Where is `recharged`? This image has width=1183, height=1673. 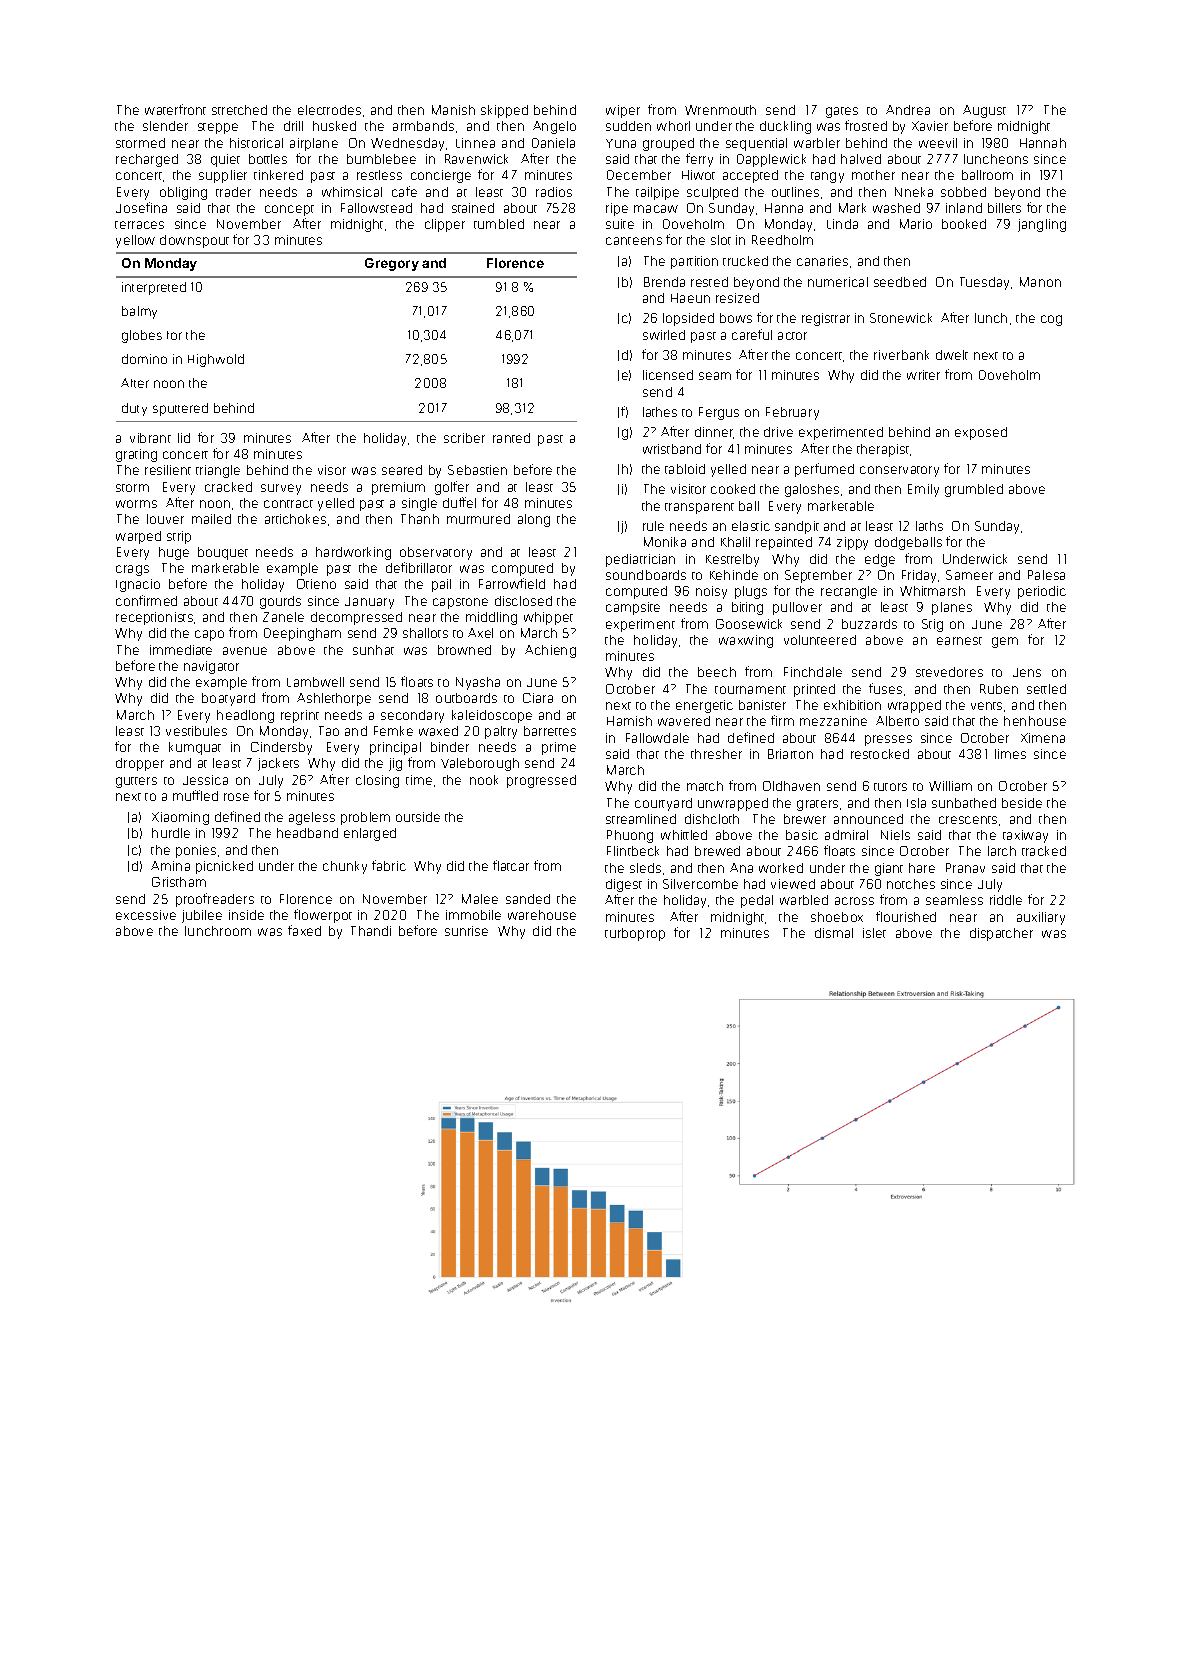 recharged is located at coordinates (147, 160).
